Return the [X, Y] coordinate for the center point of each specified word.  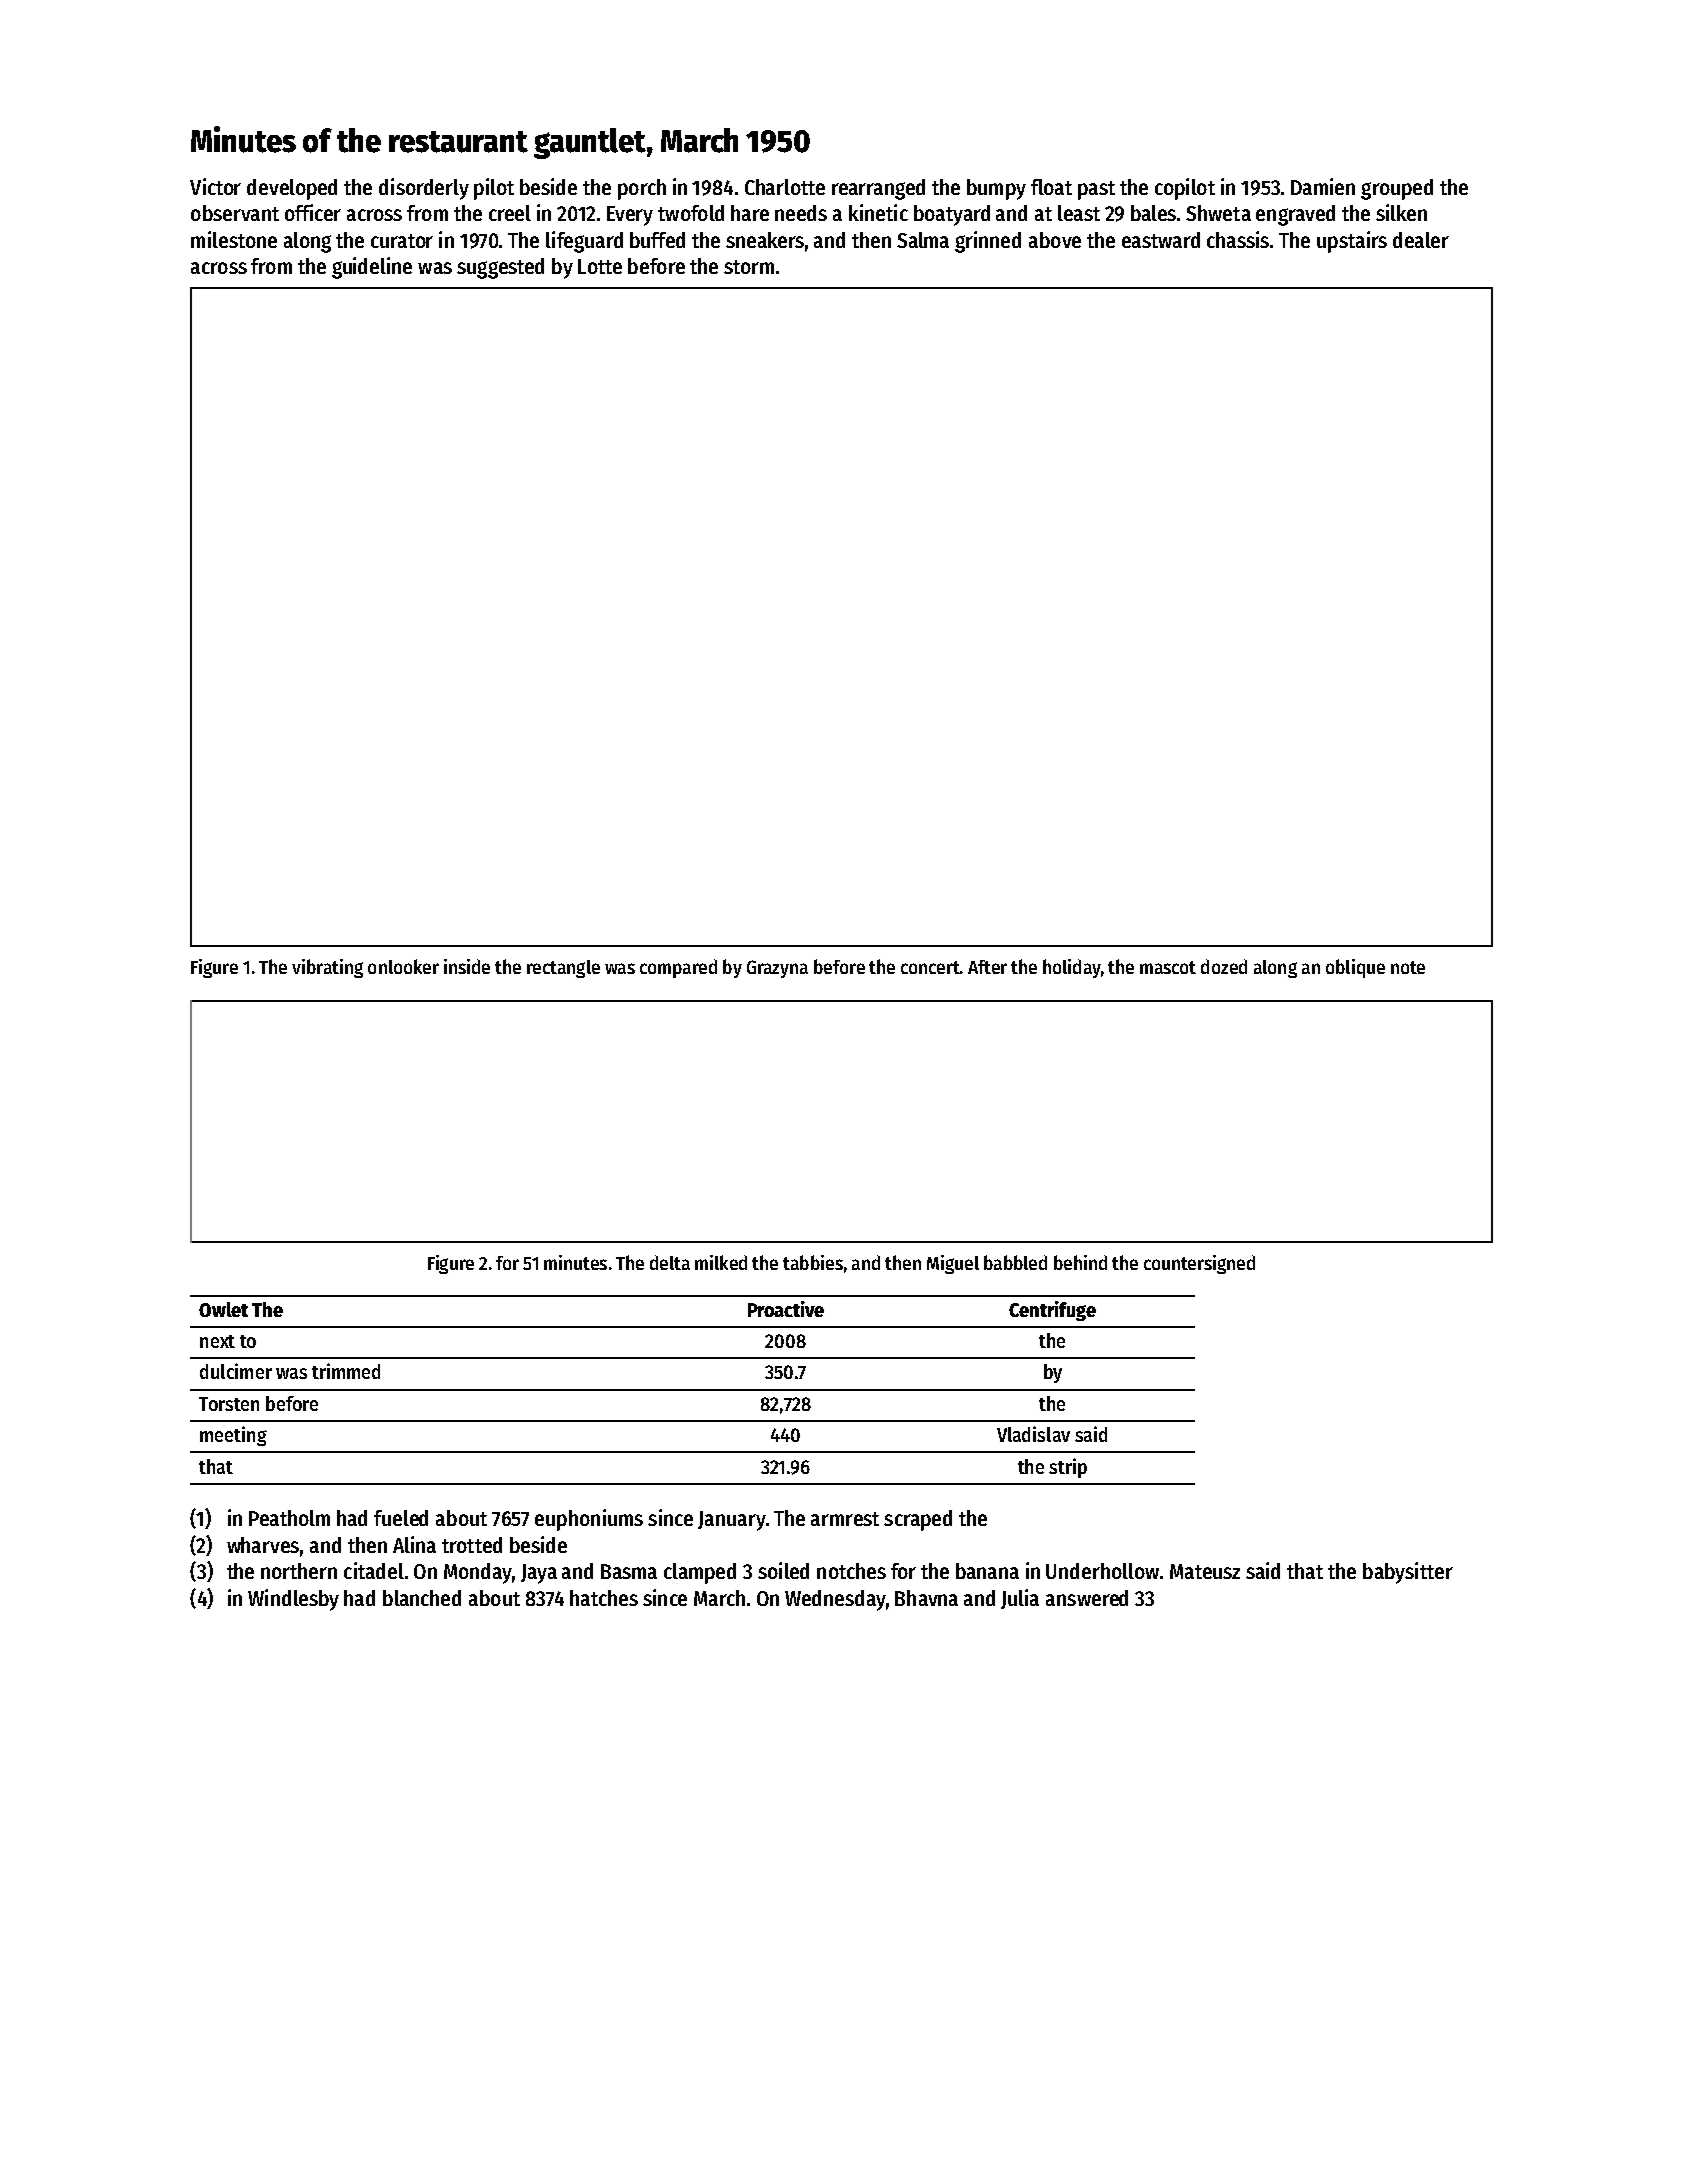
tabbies [813, 1262]
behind [1080, 1262]
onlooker [403, 966]
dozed [1224, 966]
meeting [233, 1436]
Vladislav [1033, 1434]
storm [749, 267]
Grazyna [777, 969]
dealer [1421, 240]
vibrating [327, 968]
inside [467, 966]
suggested [500, 268]
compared [678, 968]
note [1408, 967]
